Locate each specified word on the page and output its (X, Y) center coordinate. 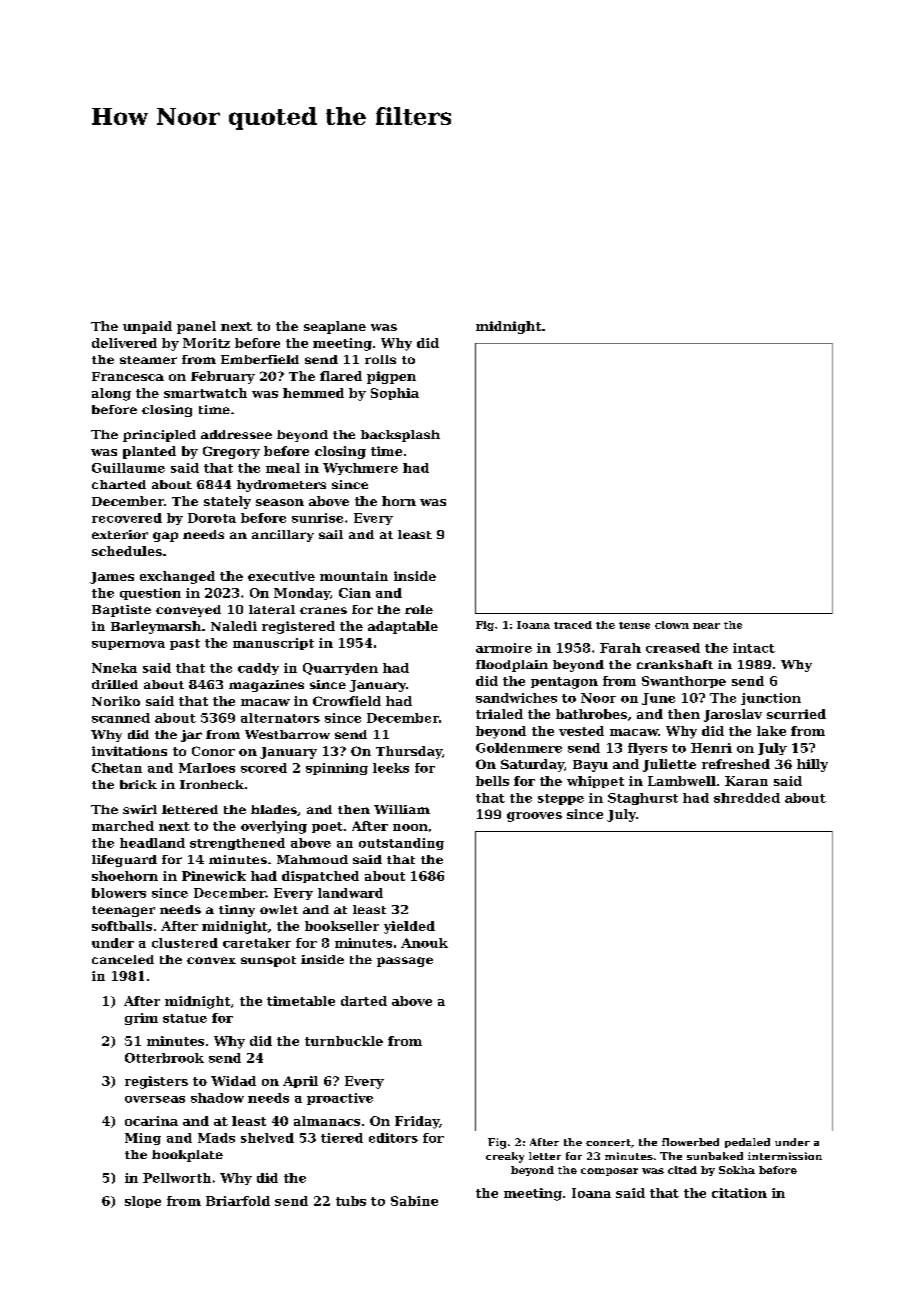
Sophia (395, 394)
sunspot (268, 961)
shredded (747, 798)
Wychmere (360, 469)
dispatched (320, 877)
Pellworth (177, 1178)
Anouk (424, 943)
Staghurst (643, 799)
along (111, 394)
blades (274, 809)
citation (739, 1193)
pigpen (391, 377)
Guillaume (128, 468)
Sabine (414, 1201)
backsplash (400, 436)
